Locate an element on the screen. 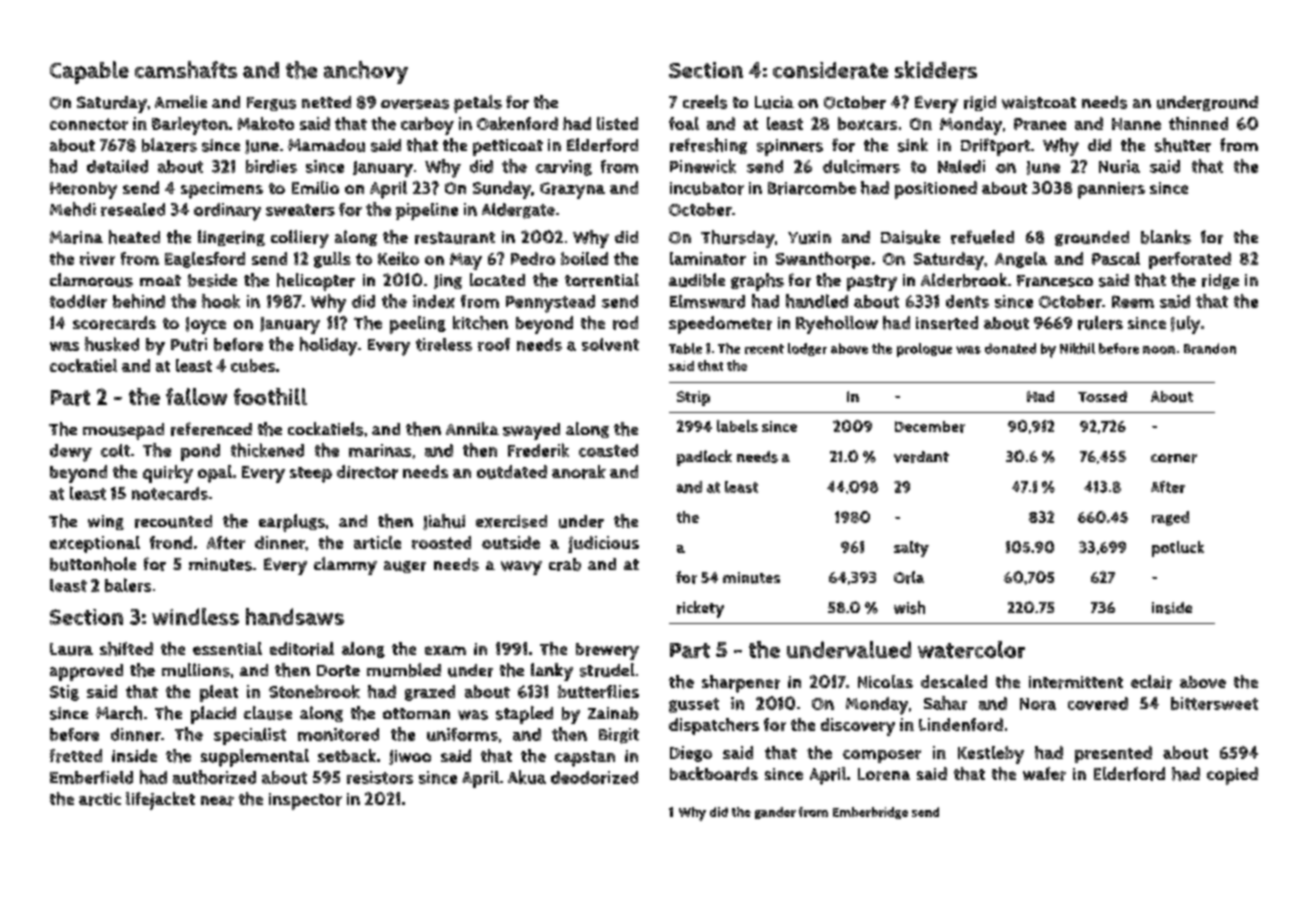  coasted is located at coordinates (608, 450).
